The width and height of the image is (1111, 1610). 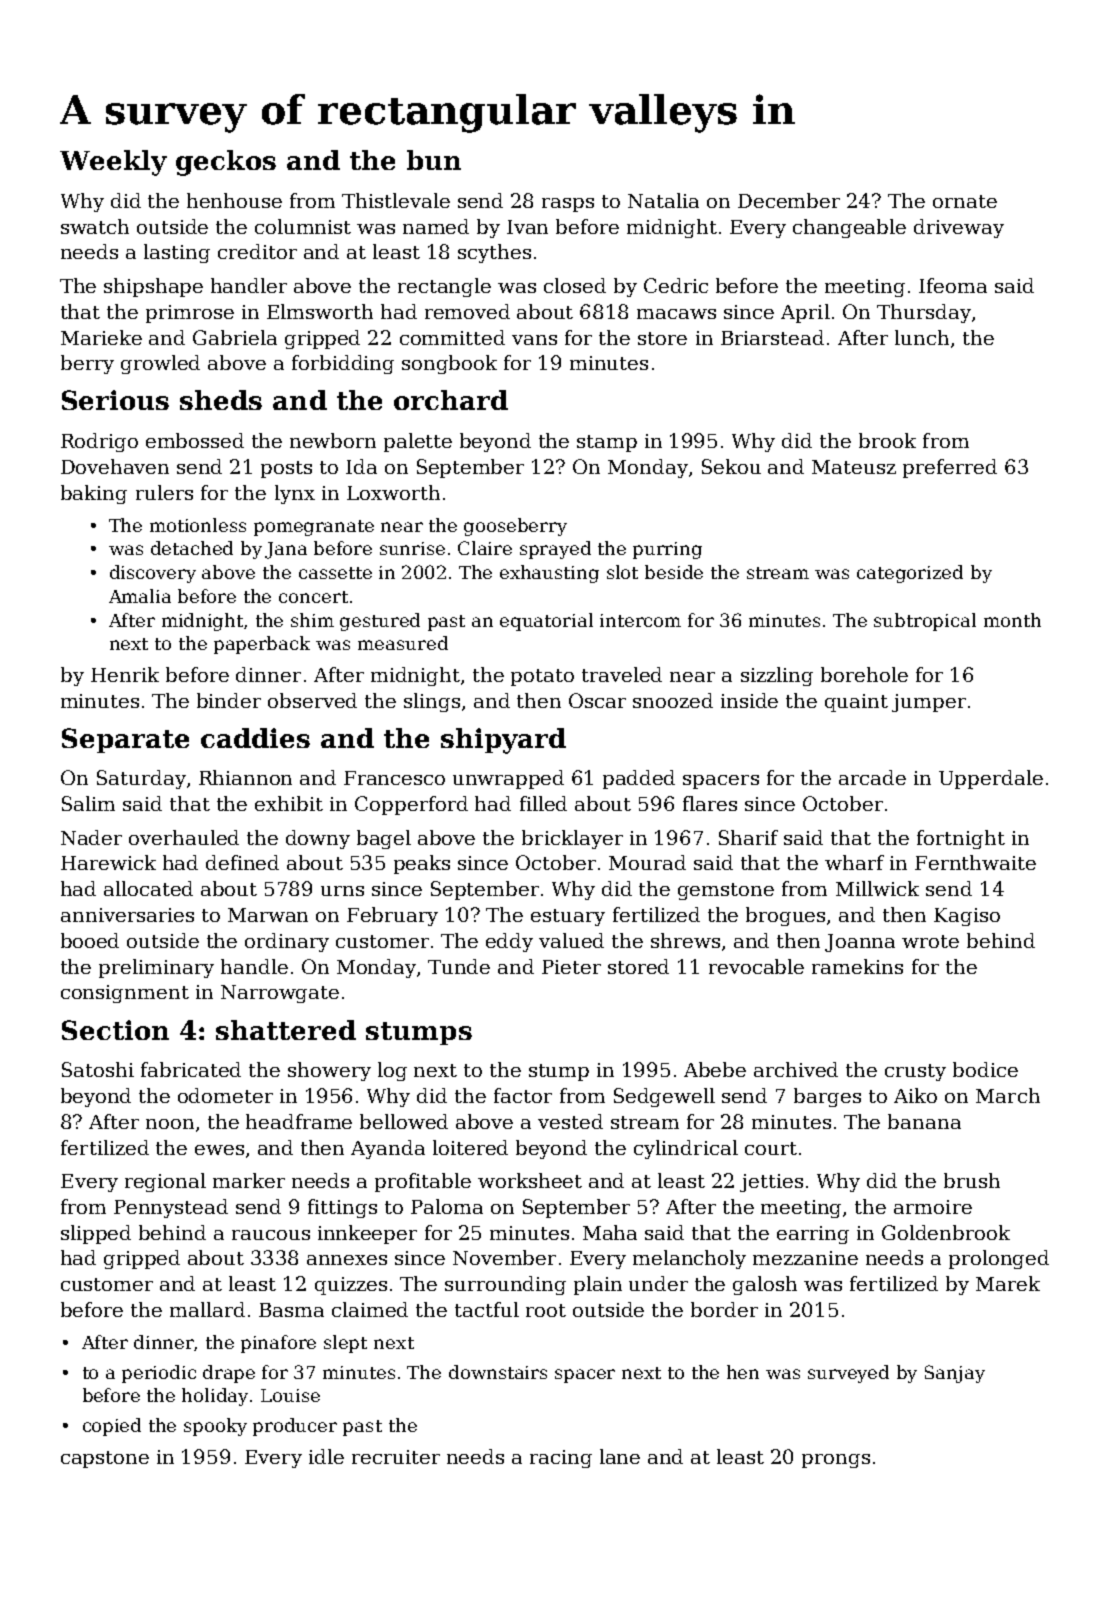 I want to click on quaint, so click(x=856, y=703).
